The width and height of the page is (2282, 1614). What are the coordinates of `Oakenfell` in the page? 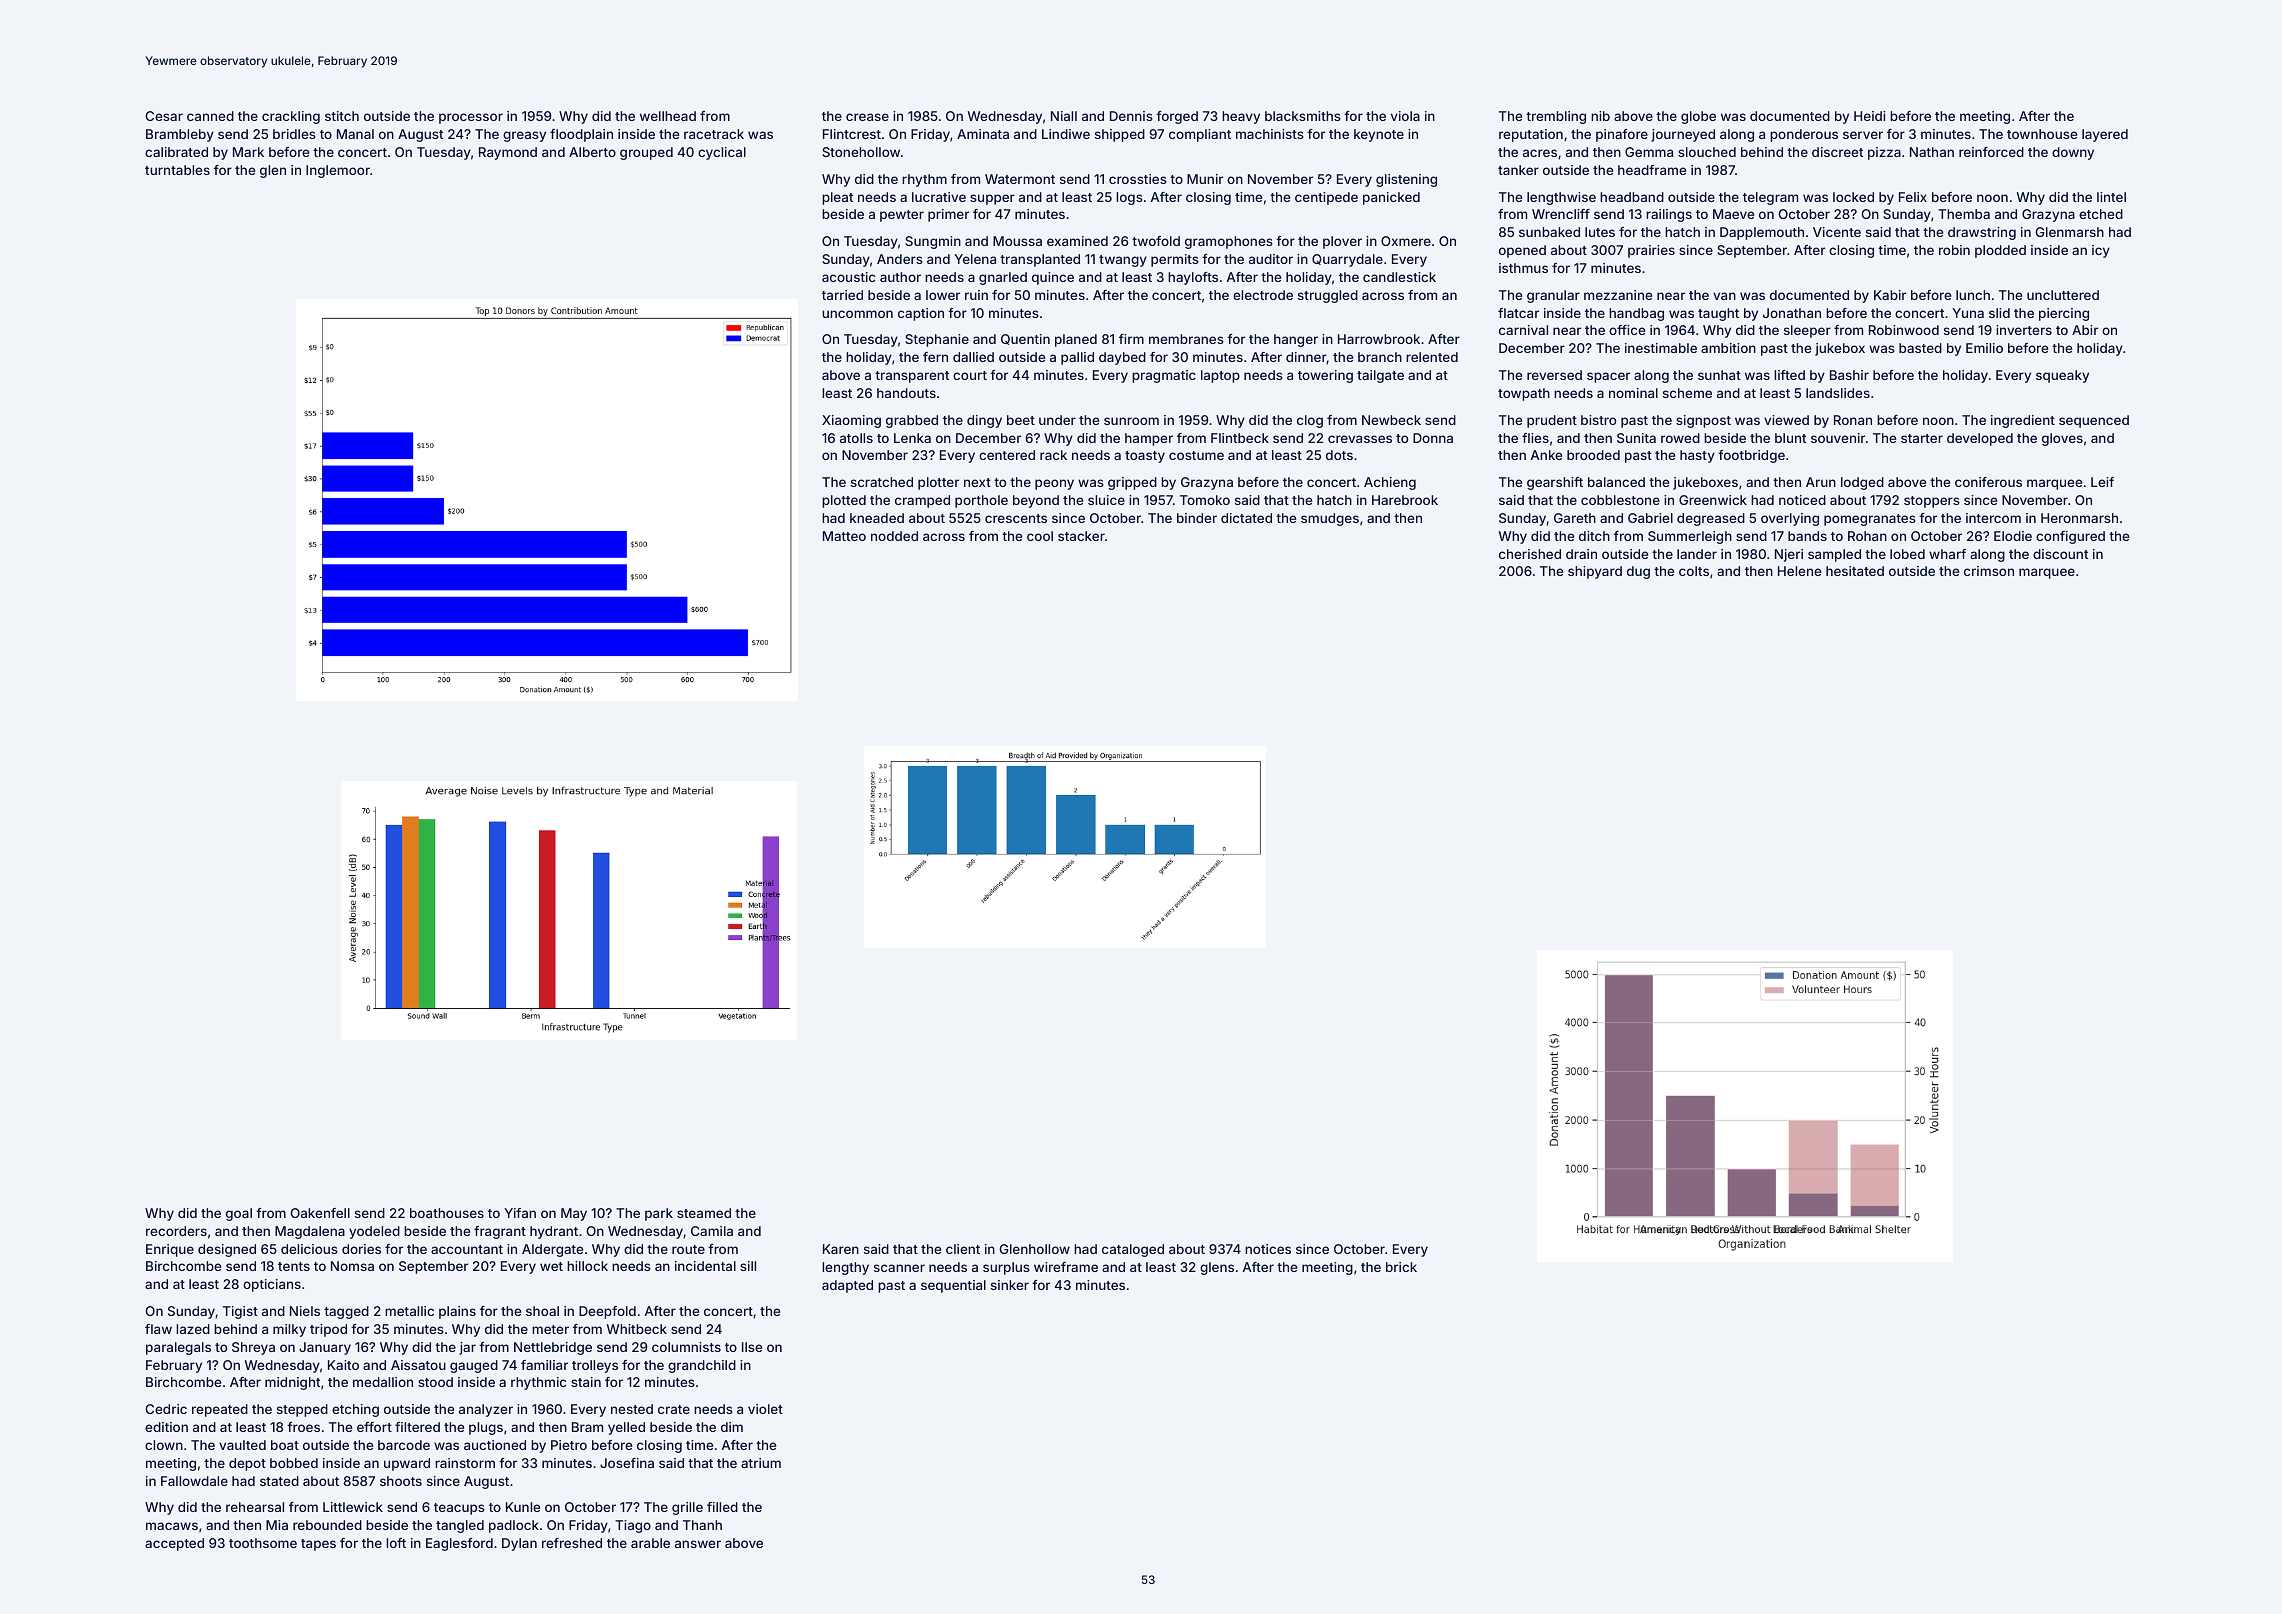 It's located at (320, 1213).
